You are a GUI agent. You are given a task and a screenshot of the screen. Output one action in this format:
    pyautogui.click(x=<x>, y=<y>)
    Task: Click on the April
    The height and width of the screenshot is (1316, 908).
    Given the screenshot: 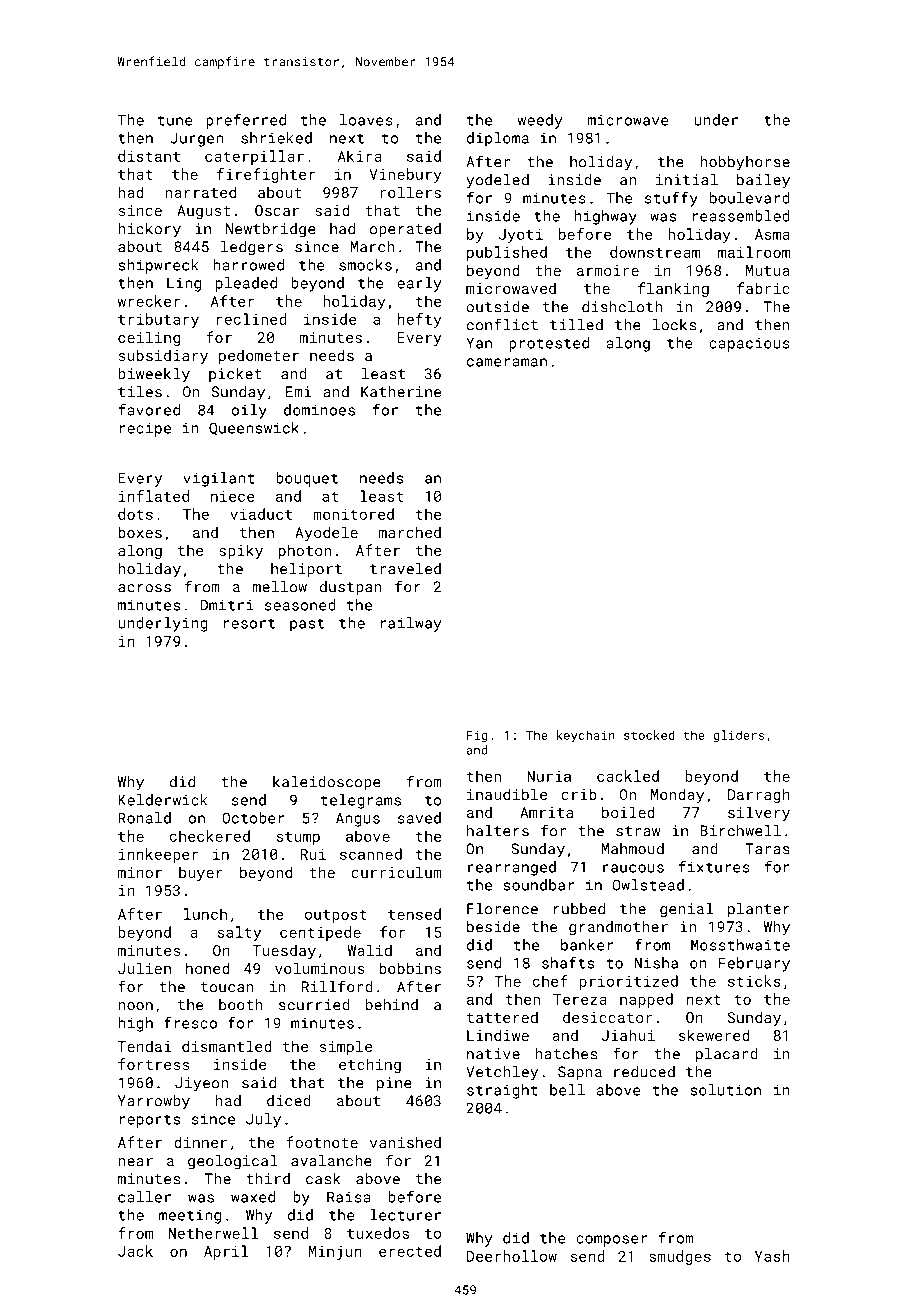 What is the action you would take?
    pyautogui.click(x=226, y=1252)
